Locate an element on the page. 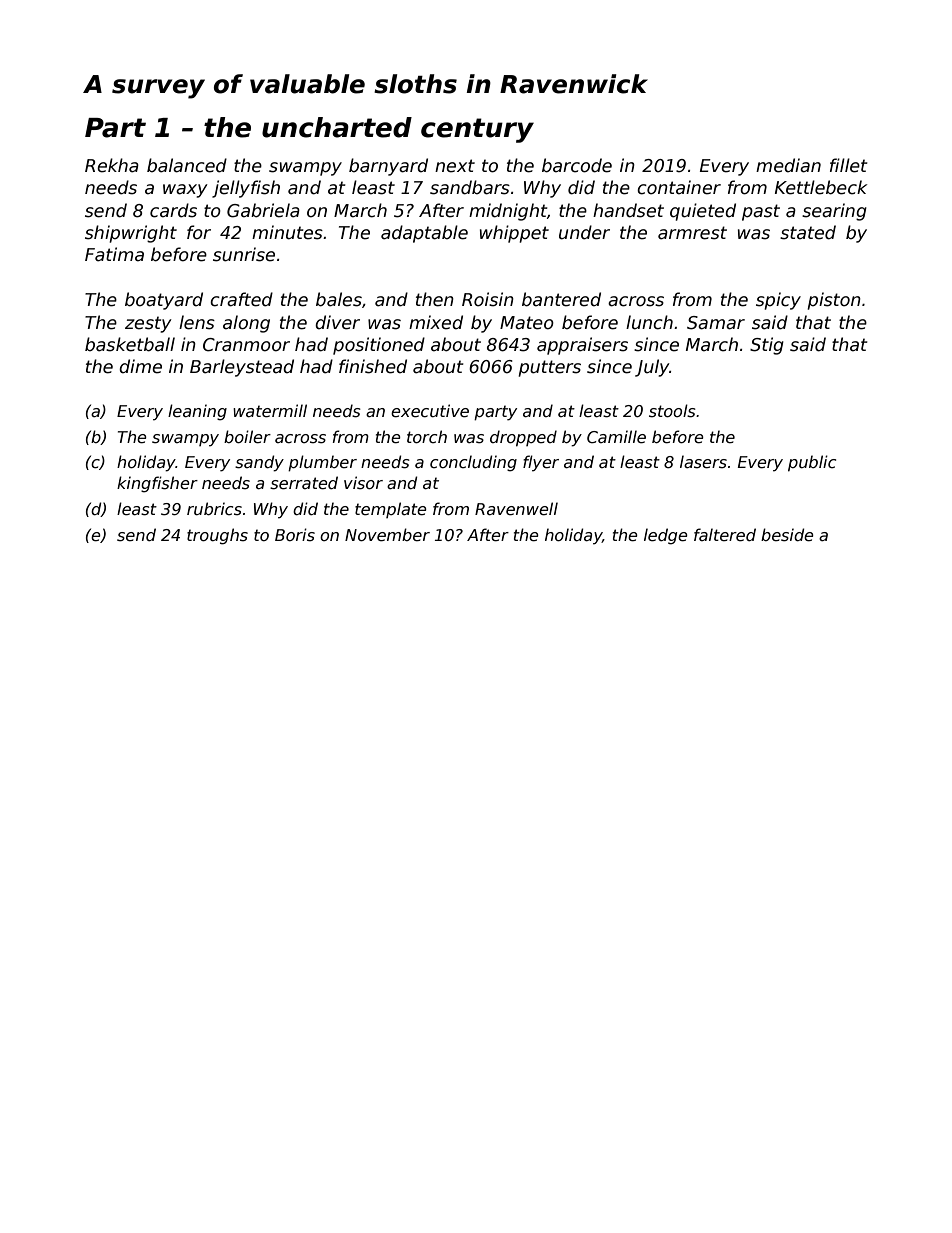 The width and height of the page is (952, 1233). lens is located at coordinates (197, 322).
